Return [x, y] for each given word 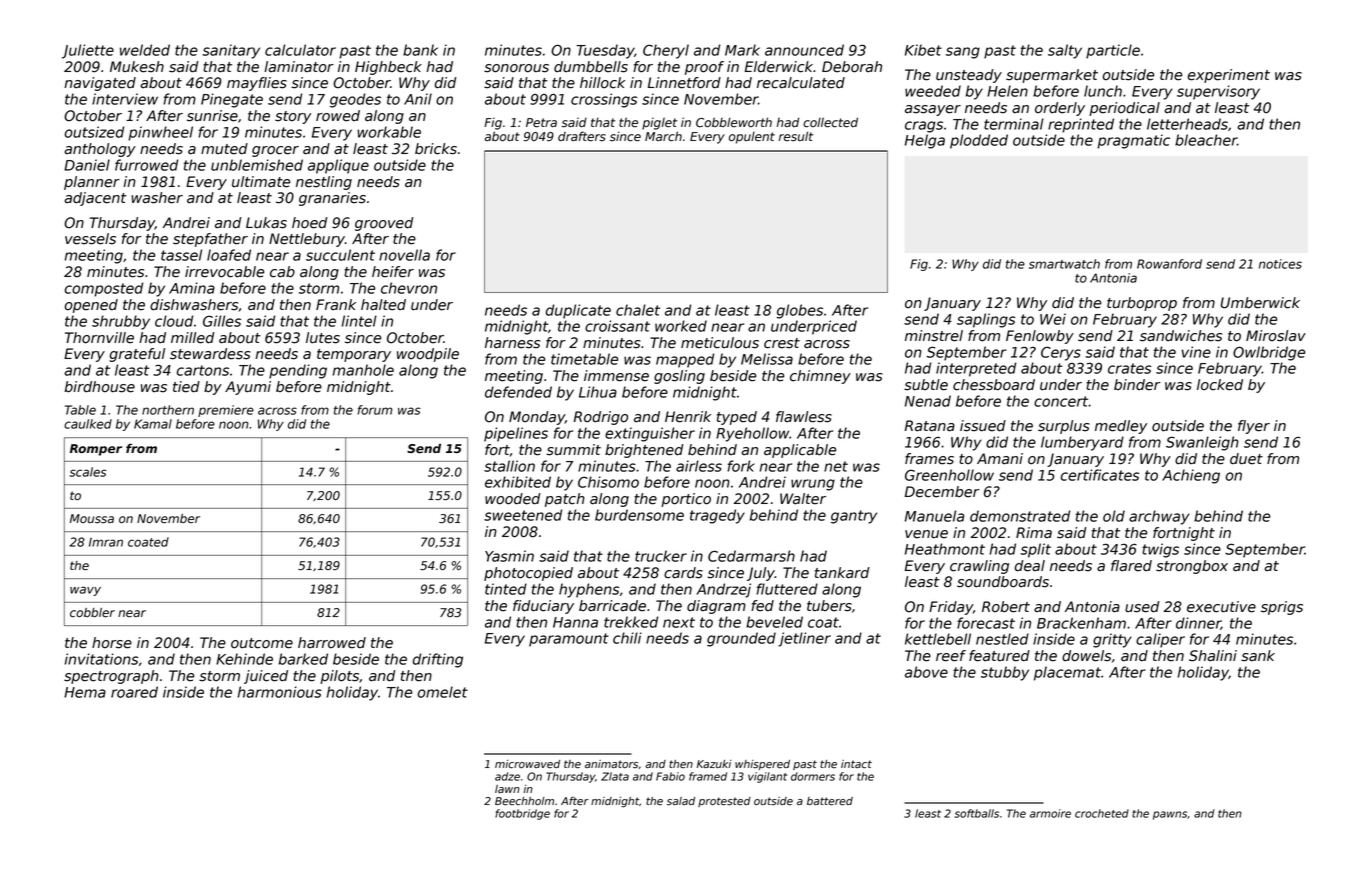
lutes [323, 338]
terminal [1014, 124]
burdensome [639, 515]
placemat [1067, 673]
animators [611, 764]
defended [518, 392]
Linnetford [684, 83]
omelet [443, 692]
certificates [1100, 475]
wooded [512, 499]
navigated [100, 84]
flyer [1254, 427]
